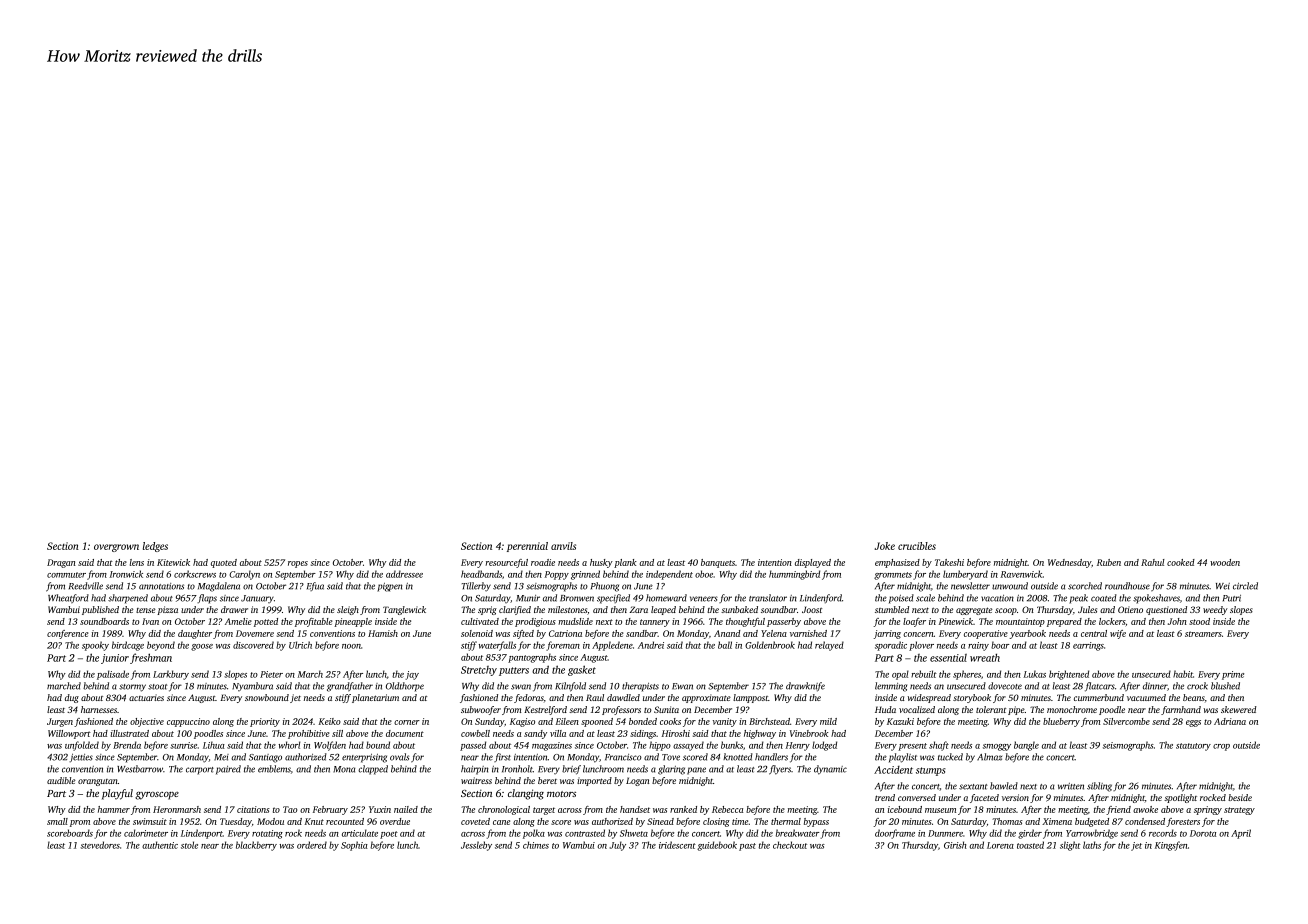  I want to click on concern, so click(918, 634).
